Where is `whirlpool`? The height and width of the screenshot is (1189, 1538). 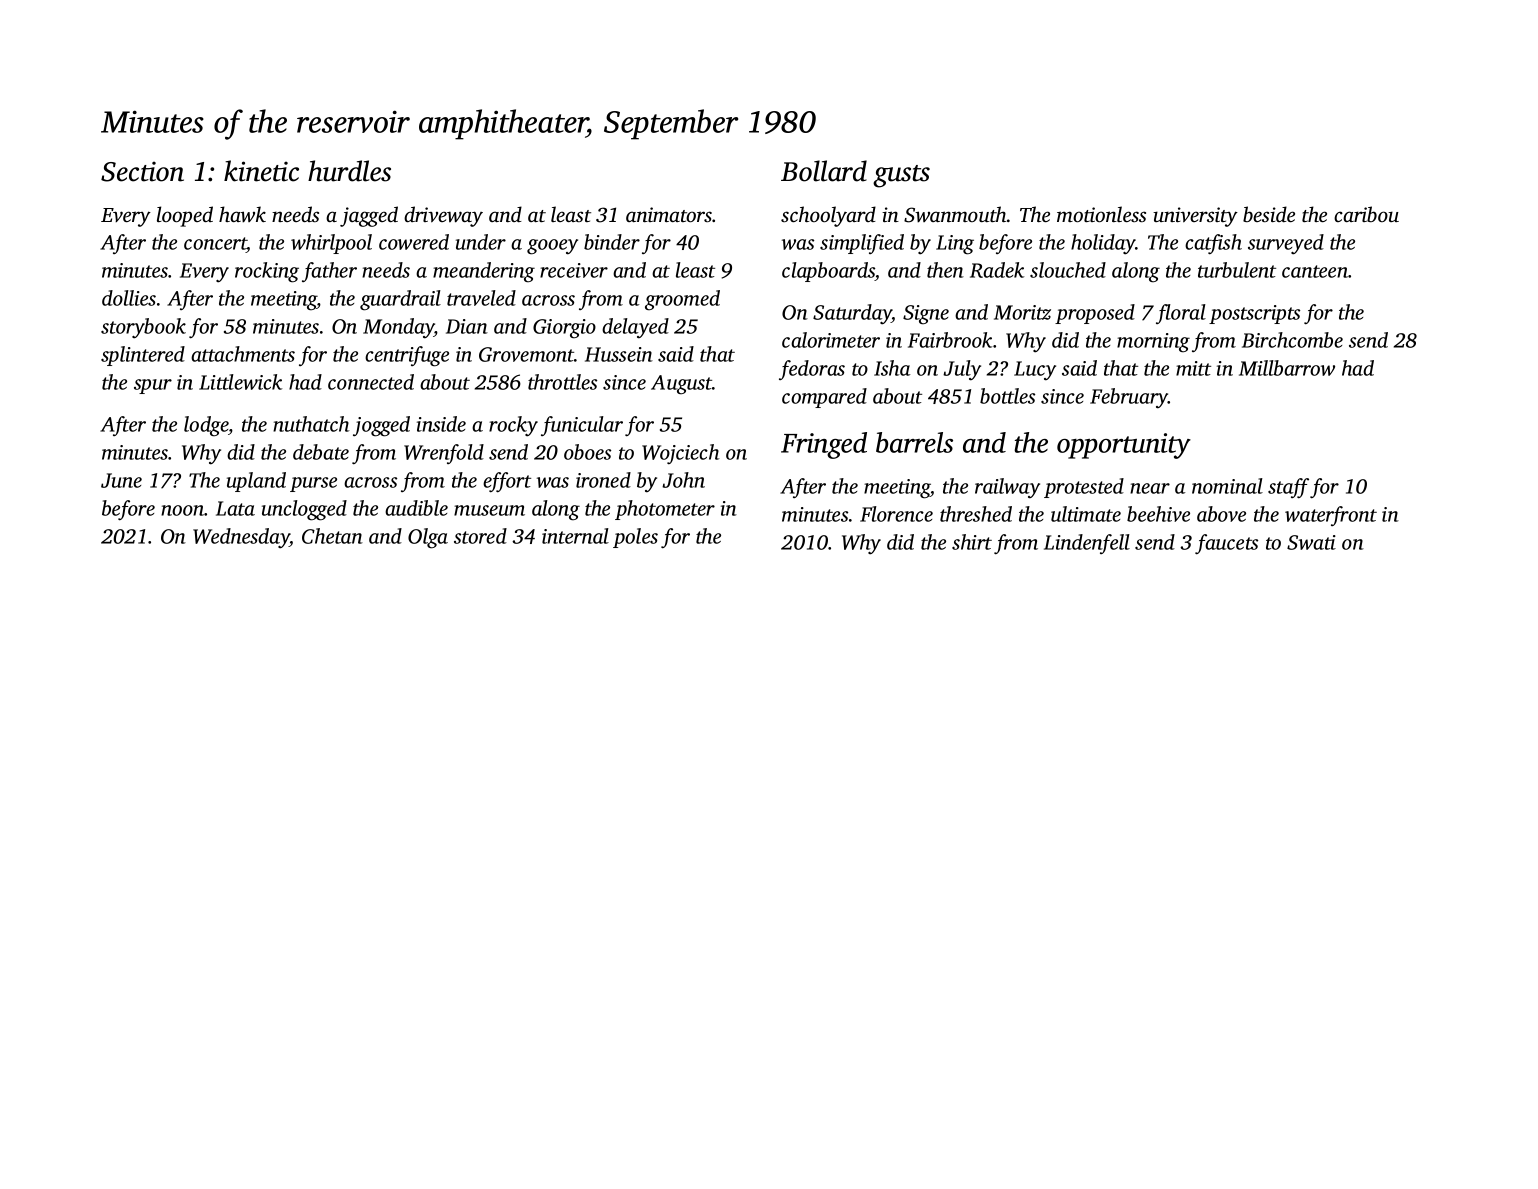
whirlpool is located at coordinates (331, 244).
